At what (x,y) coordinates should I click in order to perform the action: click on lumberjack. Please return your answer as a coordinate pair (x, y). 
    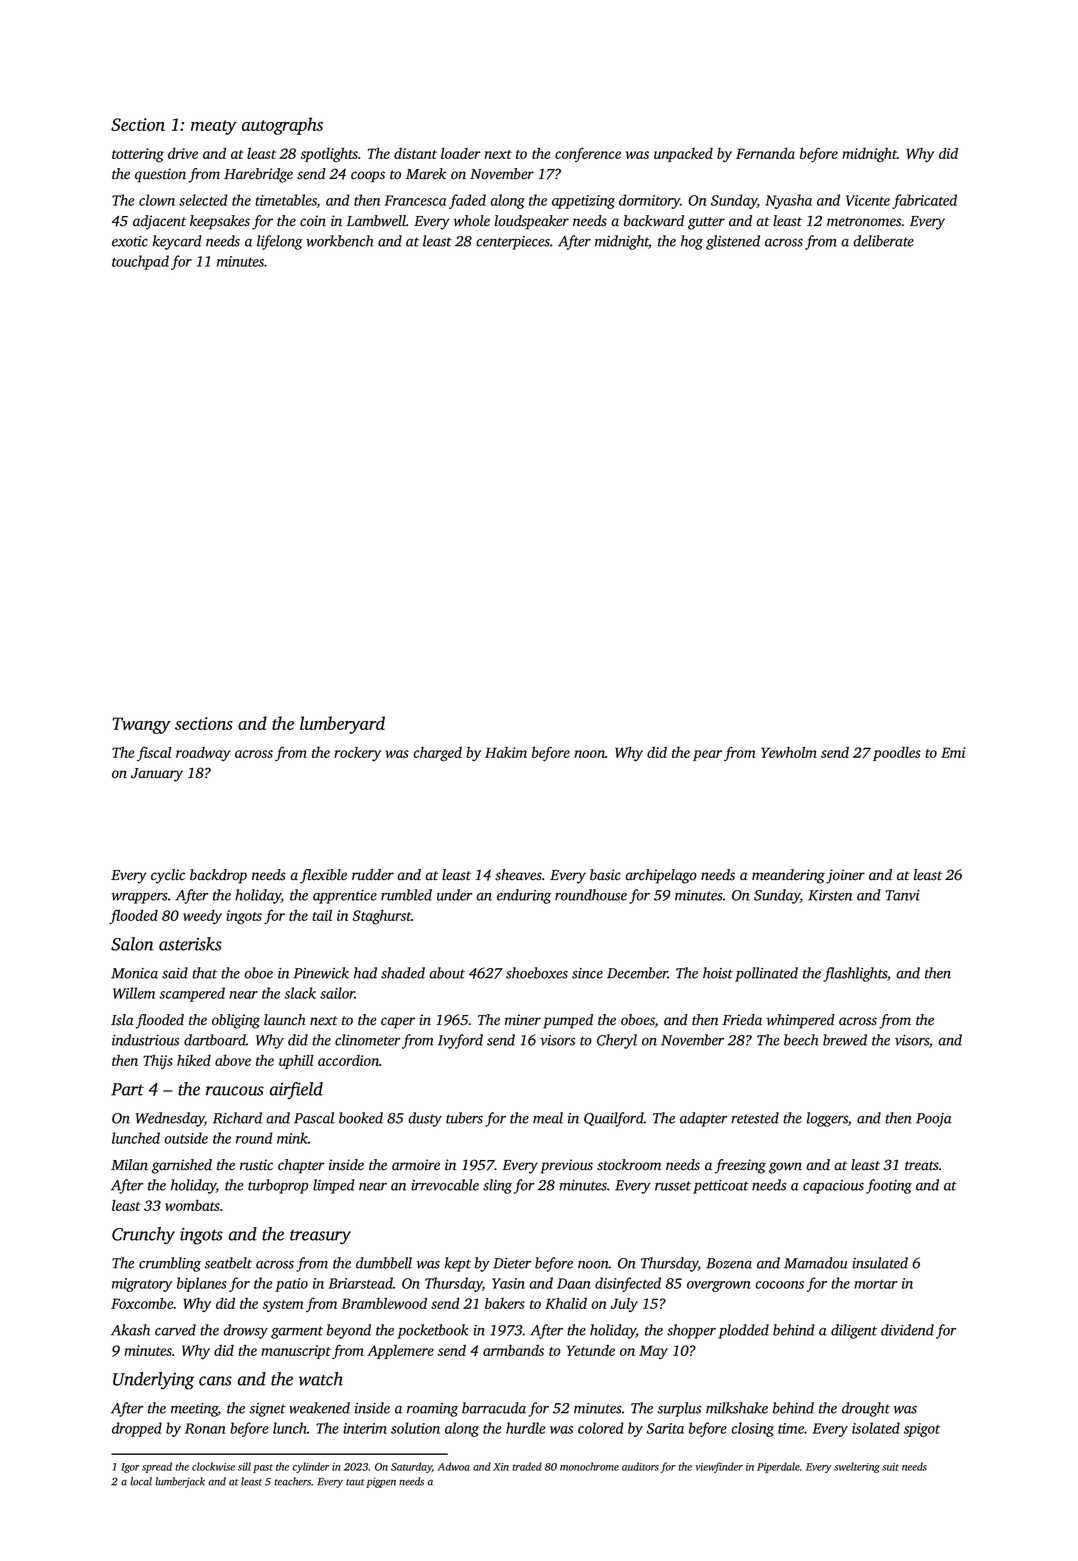
    Looking at the image, I should click on (180, 1482).
